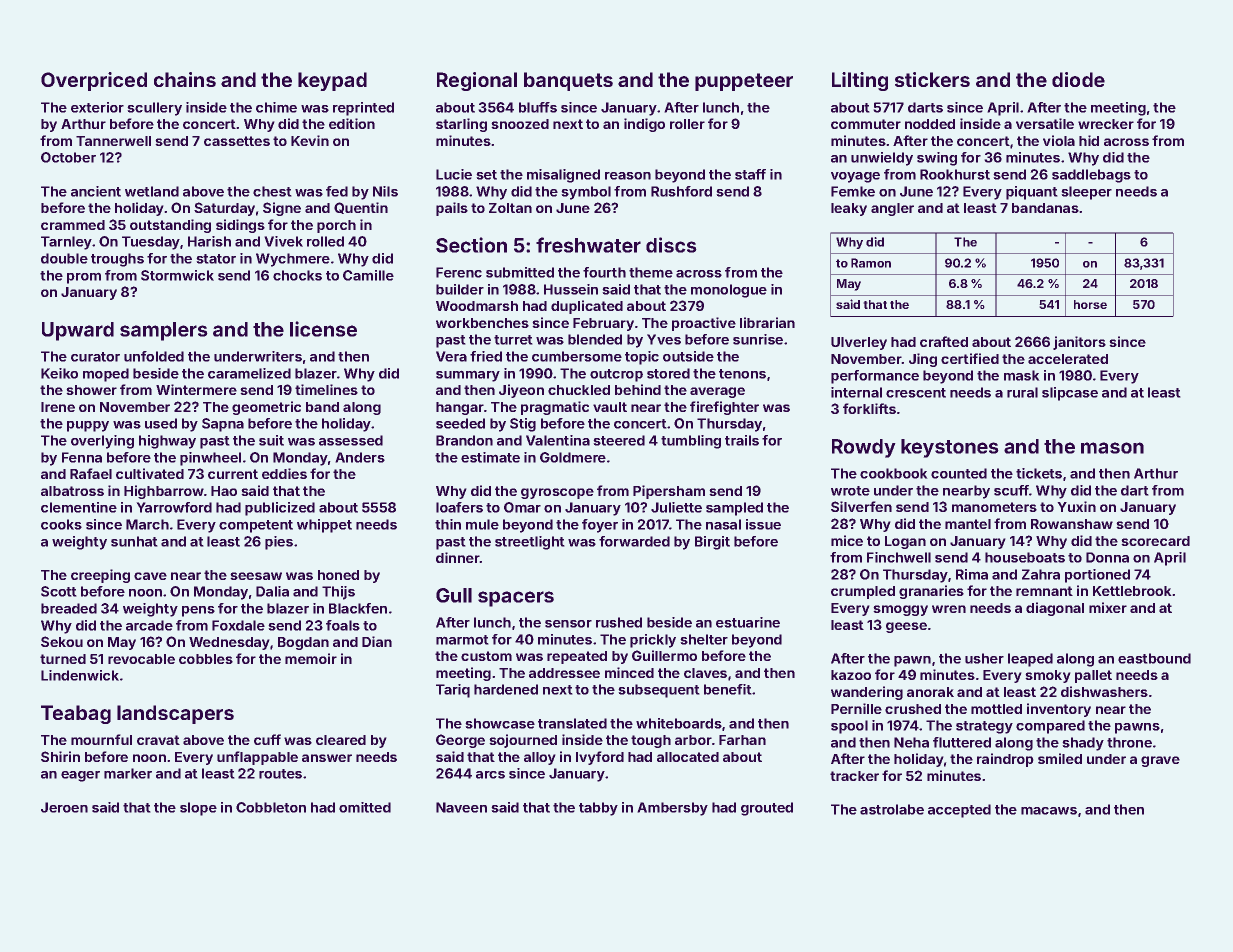 The width and height of the image is (1233, 952). I want to click on arcs, so click(490, 775).
